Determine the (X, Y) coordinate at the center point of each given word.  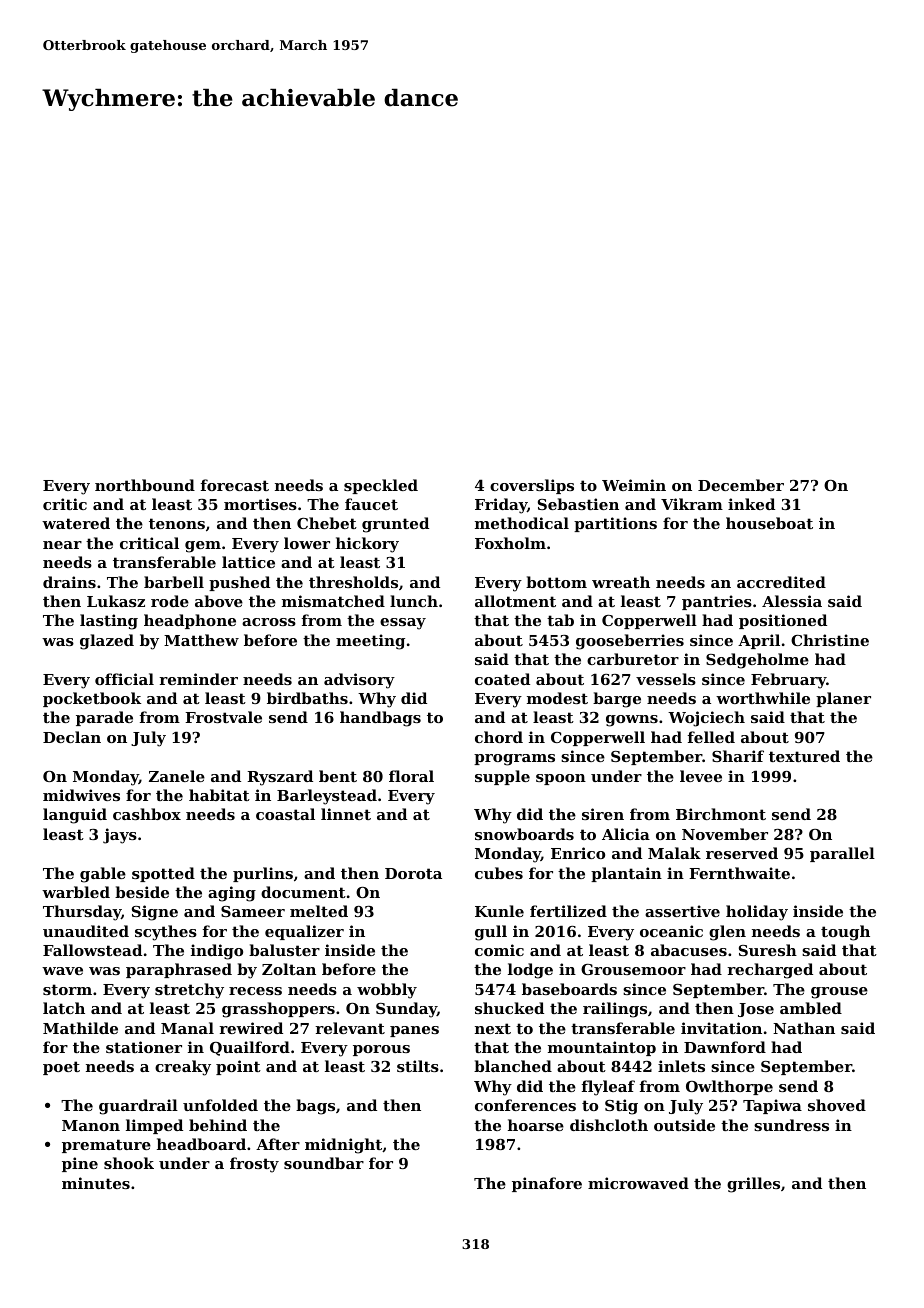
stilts (418, 1066)
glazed (107, 642)
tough (845, 933)
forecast (235, 485)
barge (617, 700)
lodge (530, 971)
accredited (781, 582)
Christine (830, 640)
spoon (561, 779)
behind (218, 1125)
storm (67, 989)
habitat (219, 795)
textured (804, 756)
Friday (501, 506)
